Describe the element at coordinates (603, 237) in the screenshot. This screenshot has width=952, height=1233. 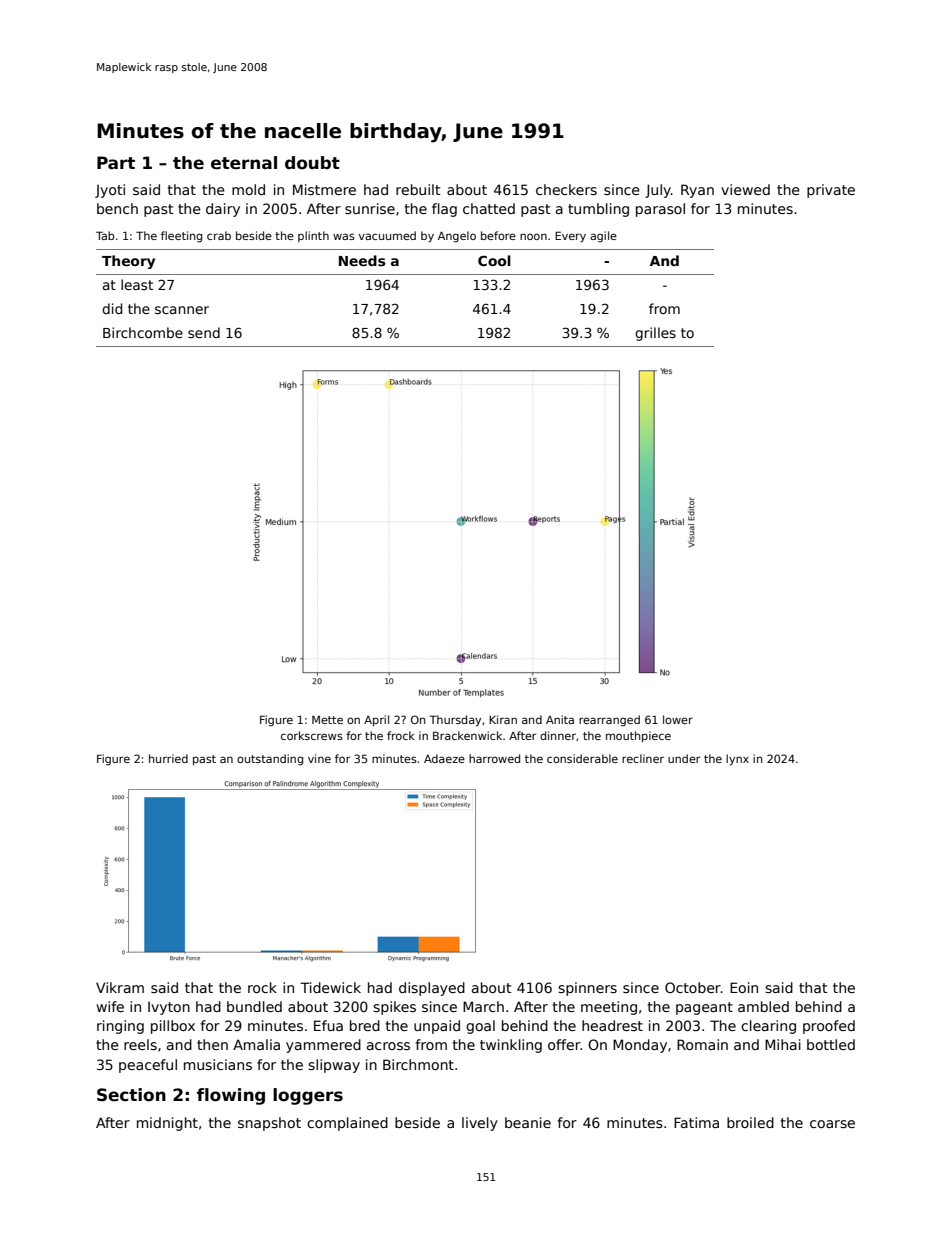
I see `agile` at that location.
